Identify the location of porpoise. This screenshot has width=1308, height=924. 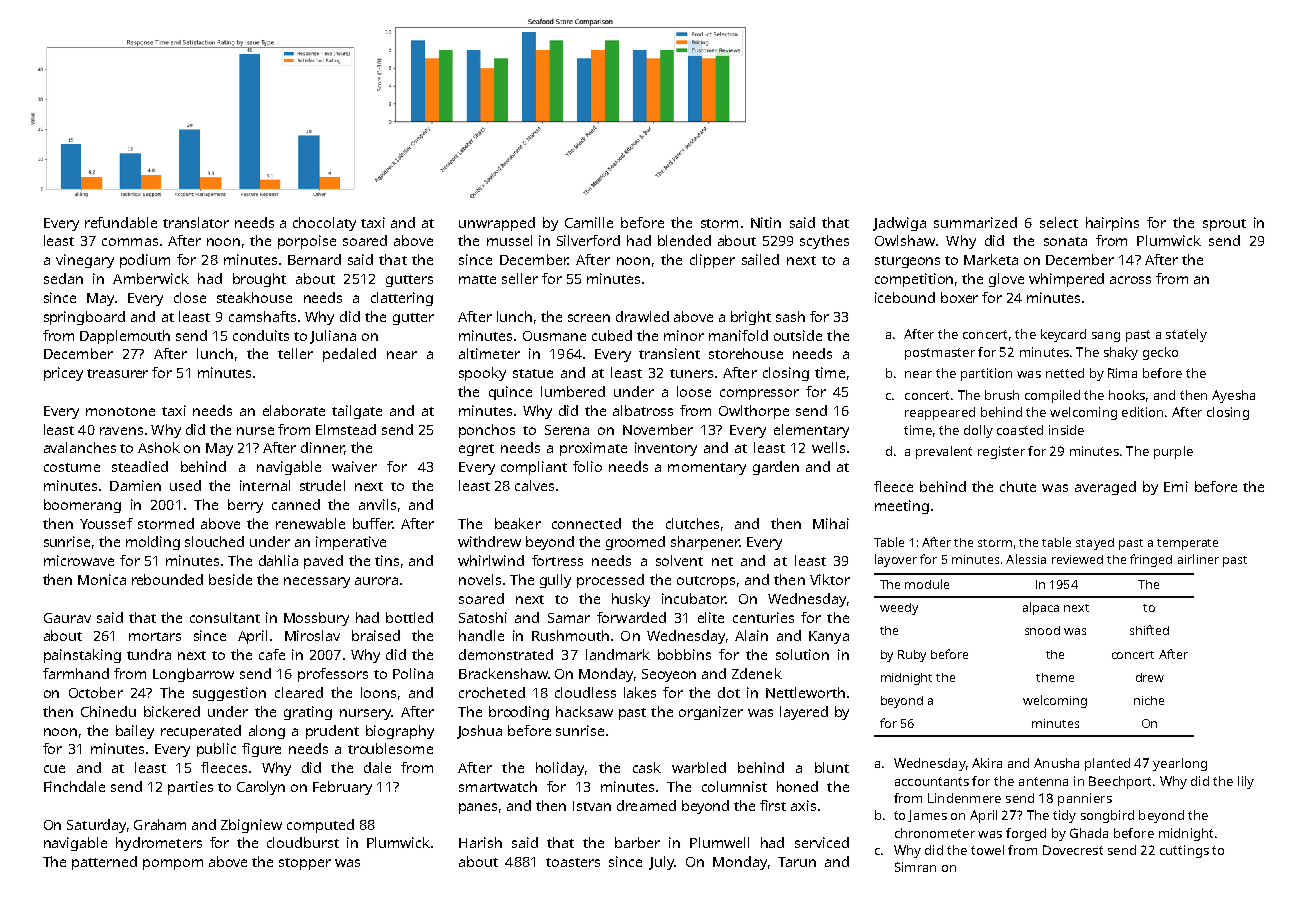
(307, 242).
